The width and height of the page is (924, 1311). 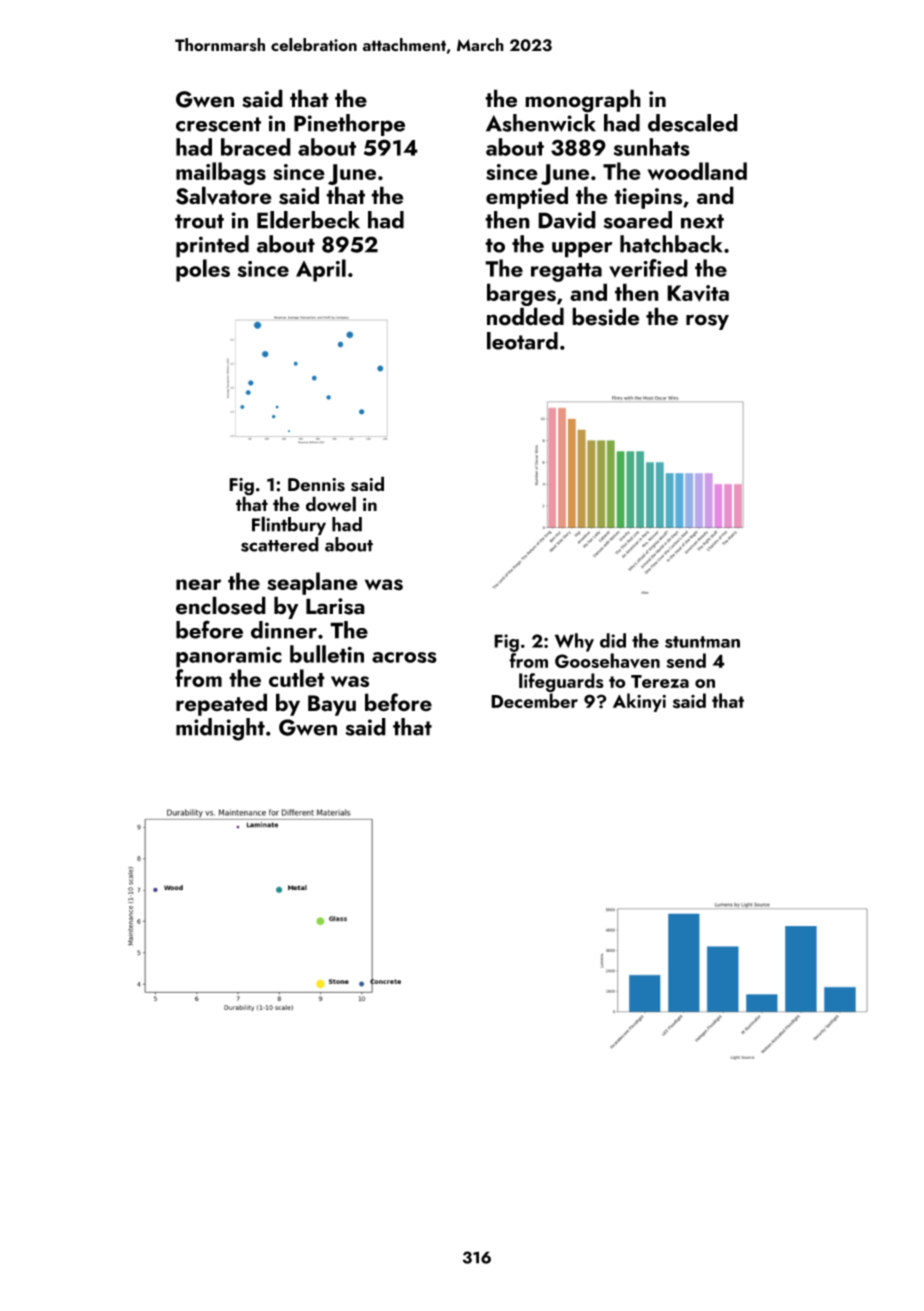 I want to click on send, so click(x=686, y=660).
